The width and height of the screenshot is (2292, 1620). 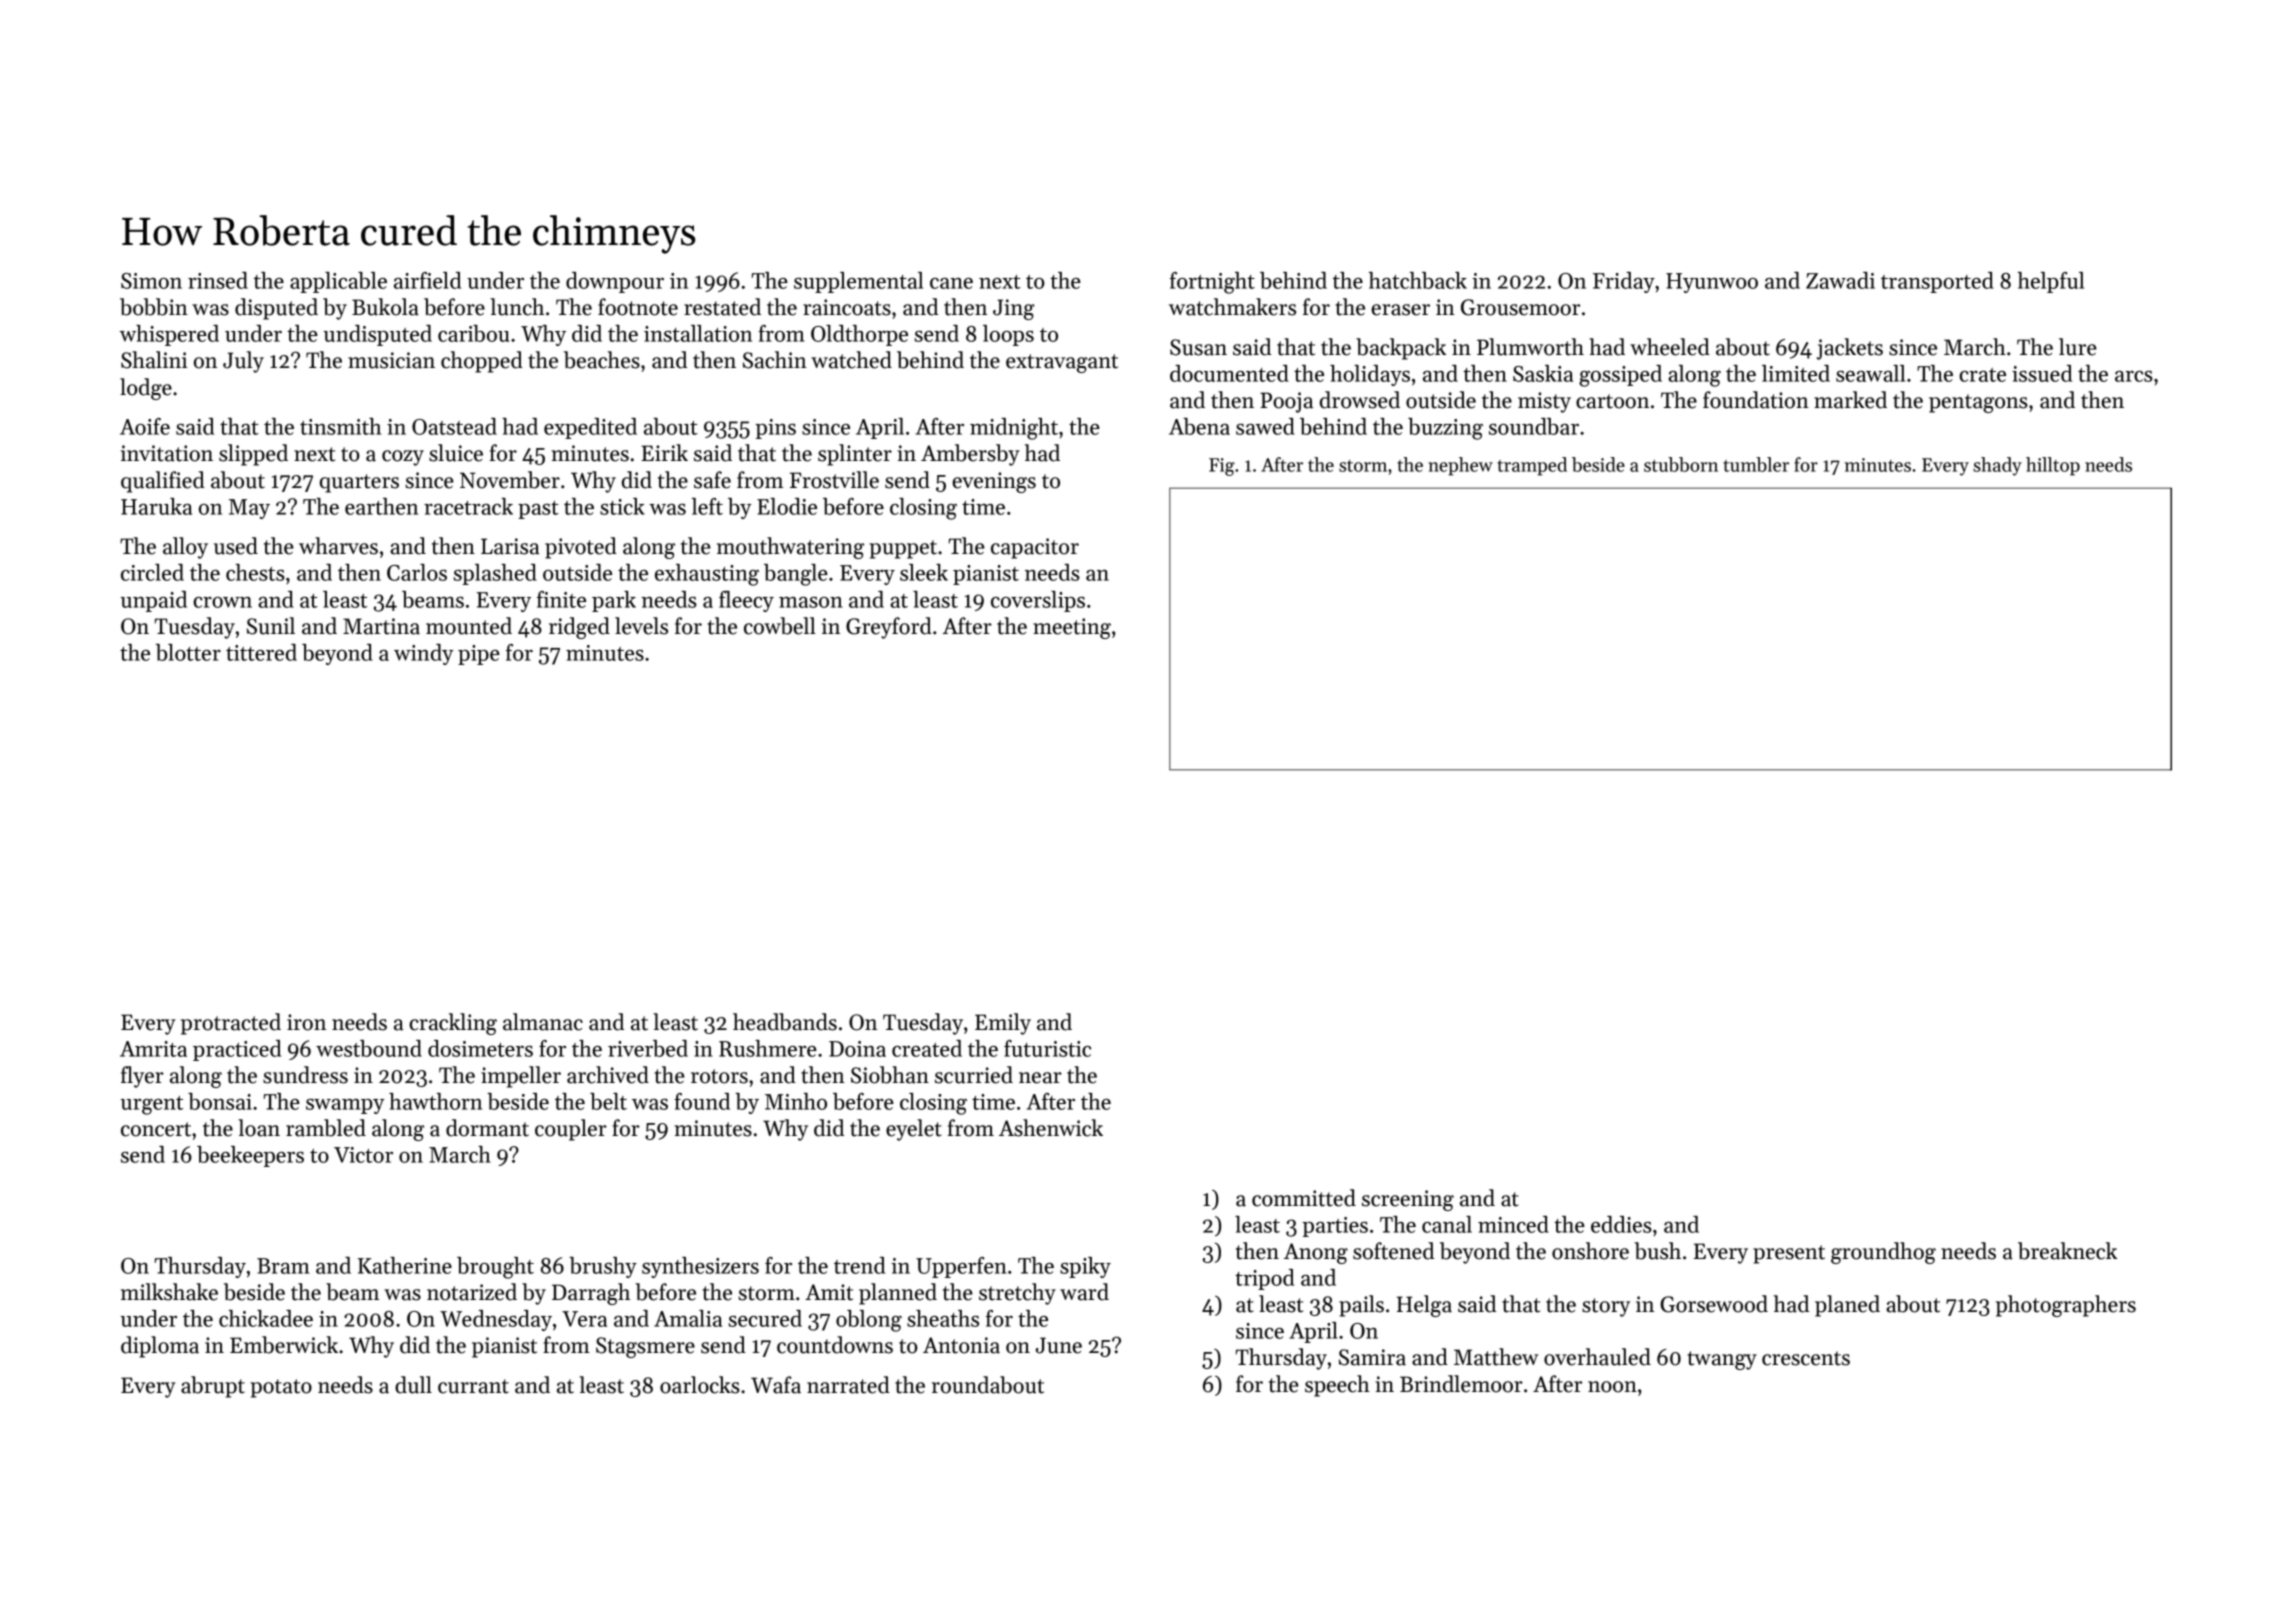 What do you see at coordinates (543, 1022) in the screenshot?
I see `almanac` at bounding box center [543, 1022].
